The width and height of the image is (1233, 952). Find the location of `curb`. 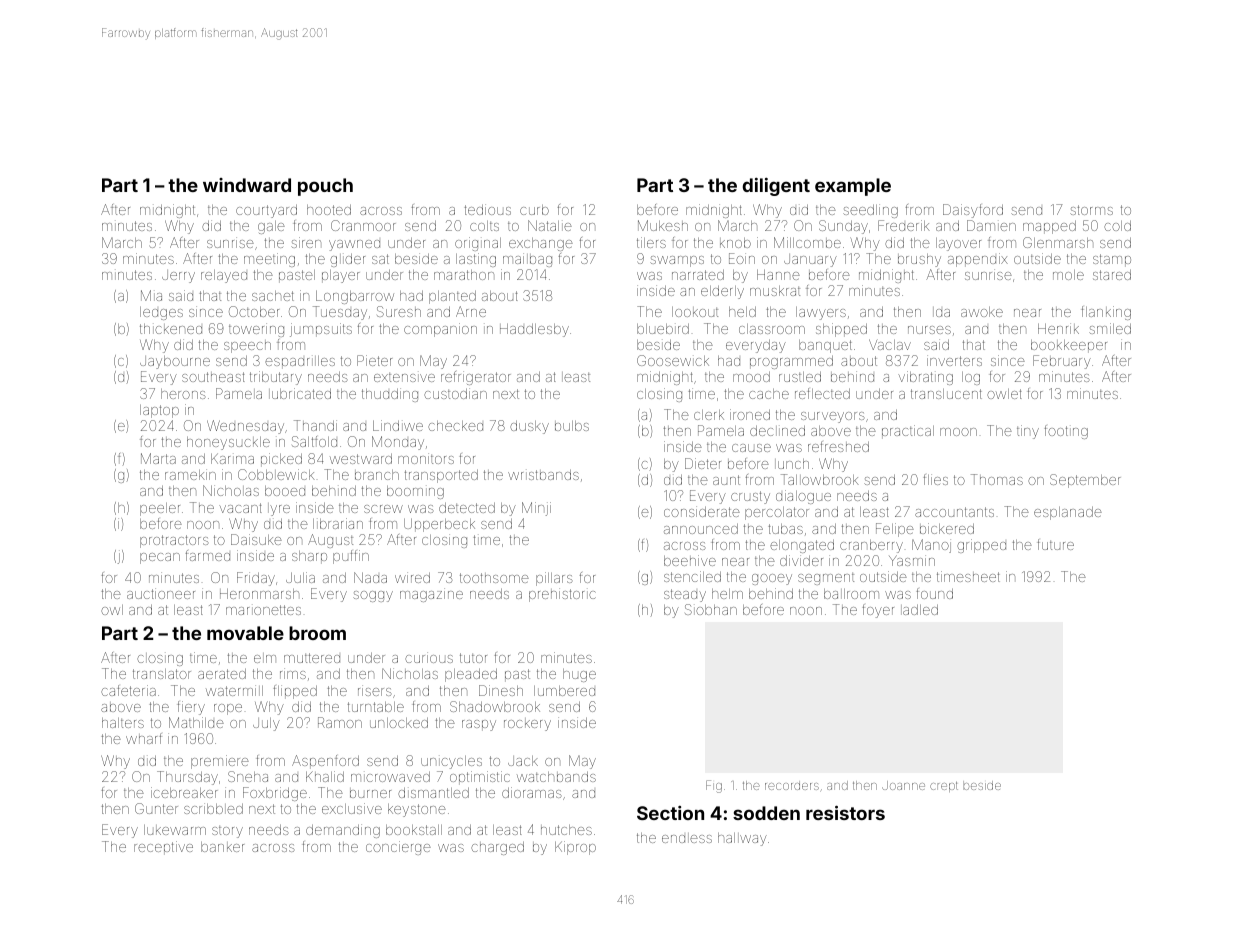

curb is located at coordinates (534, 210).
